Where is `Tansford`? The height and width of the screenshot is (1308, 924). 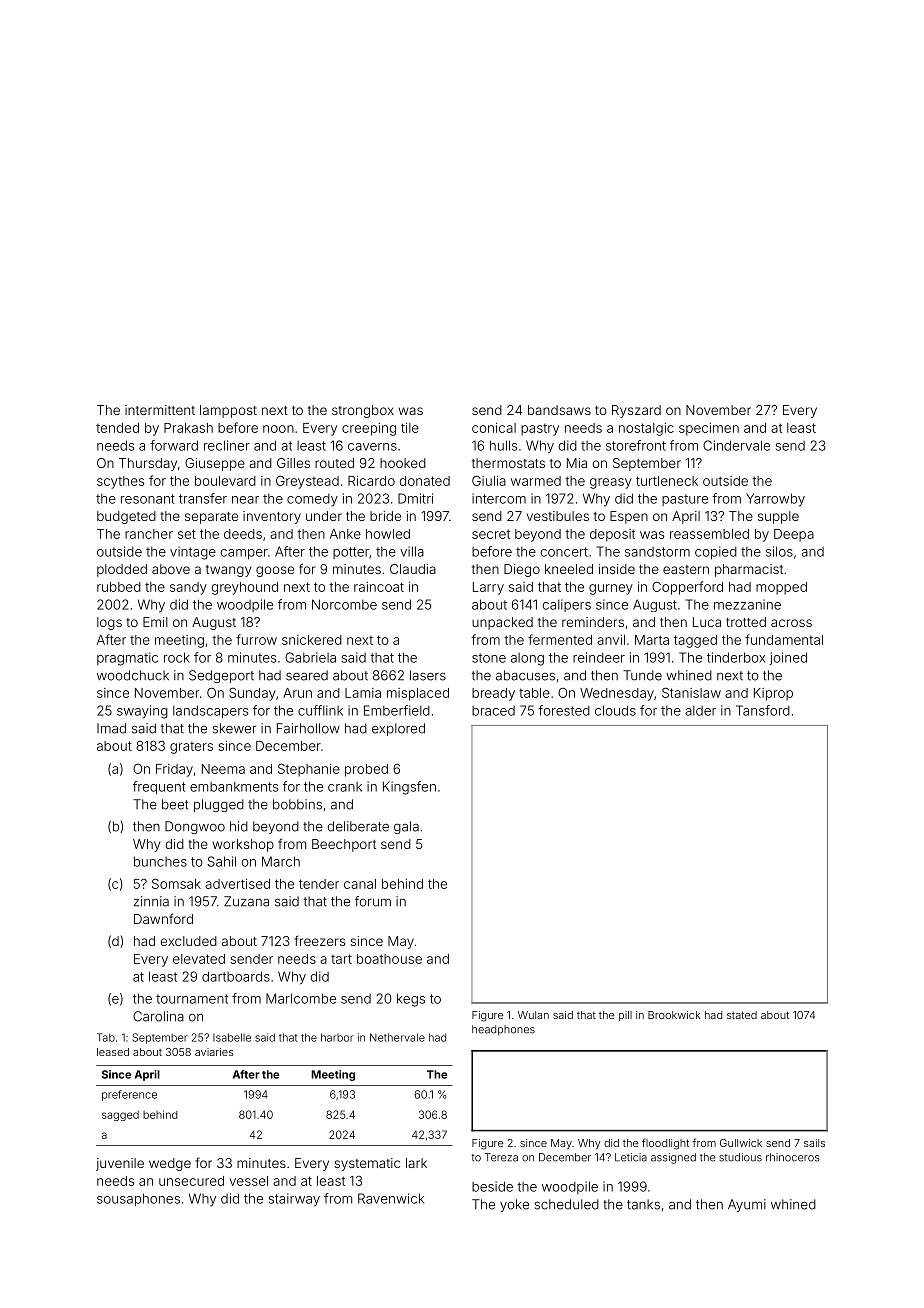 Tansford is located at coordinates (763, 710).
